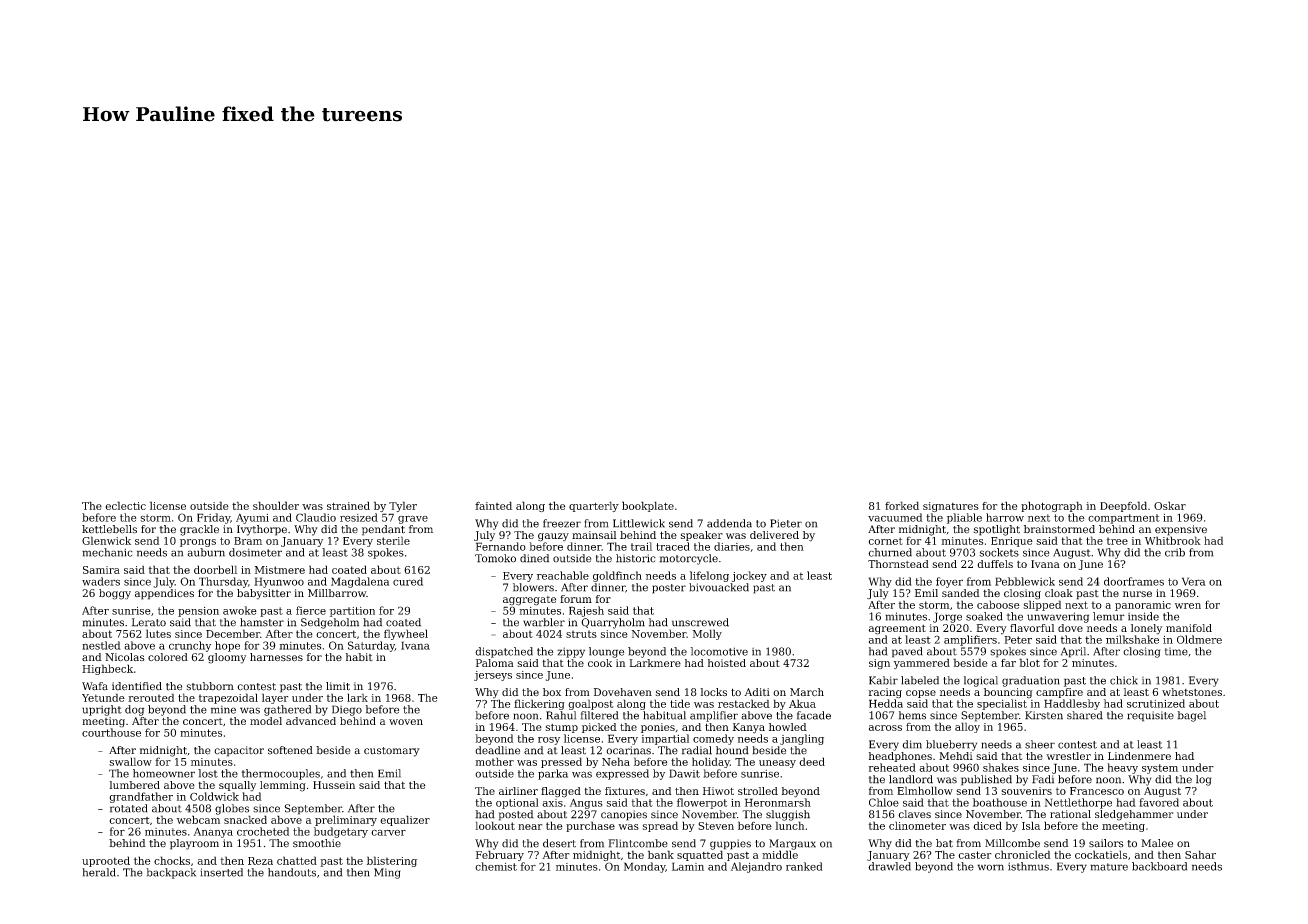 This page has width=1308, height=924. Describe the element at coordinates (732, 546) in the page. I see `diaries` at that location.
